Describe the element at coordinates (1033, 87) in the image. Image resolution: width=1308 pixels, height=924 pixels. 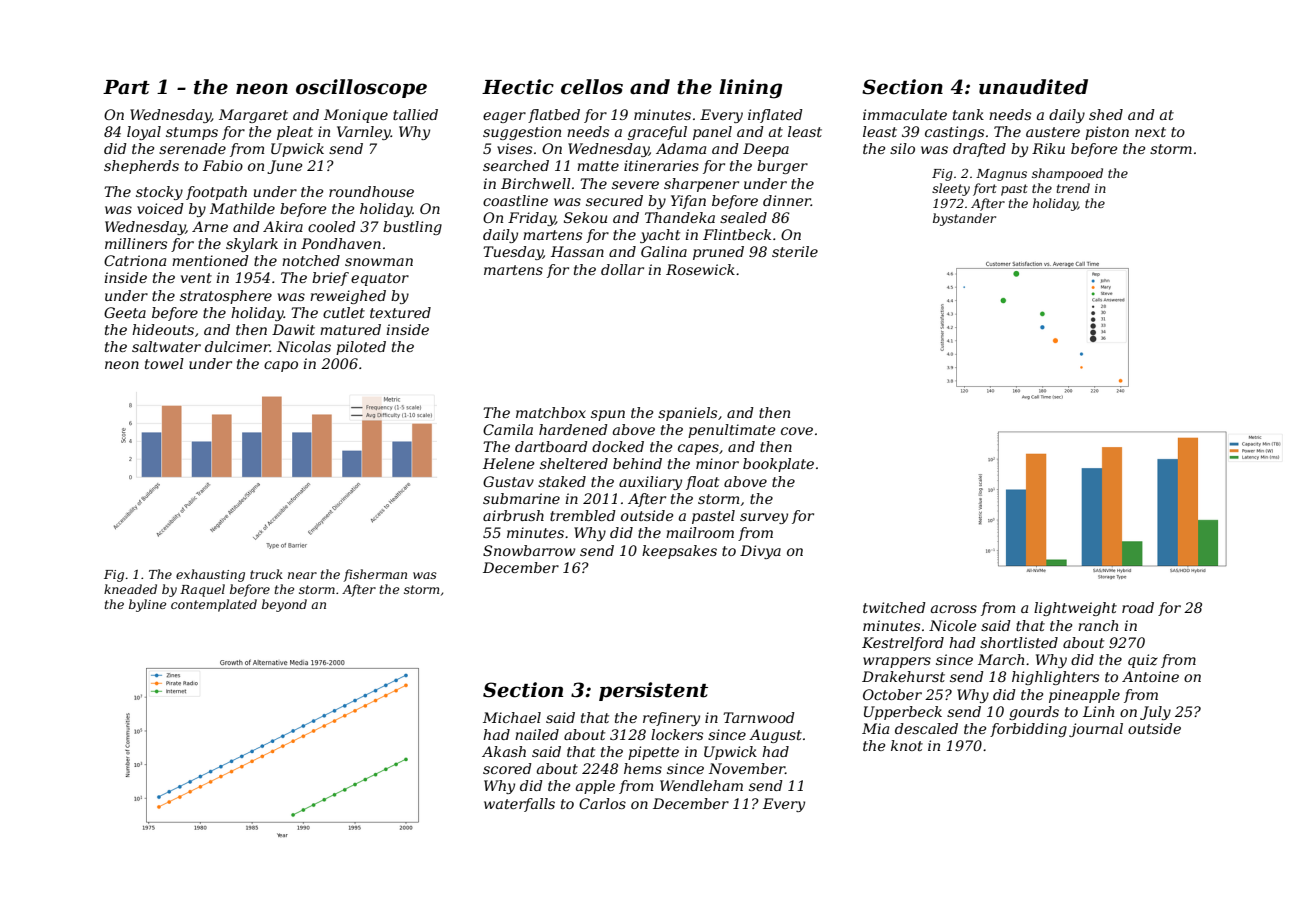
I see `unaudited` at that location.
